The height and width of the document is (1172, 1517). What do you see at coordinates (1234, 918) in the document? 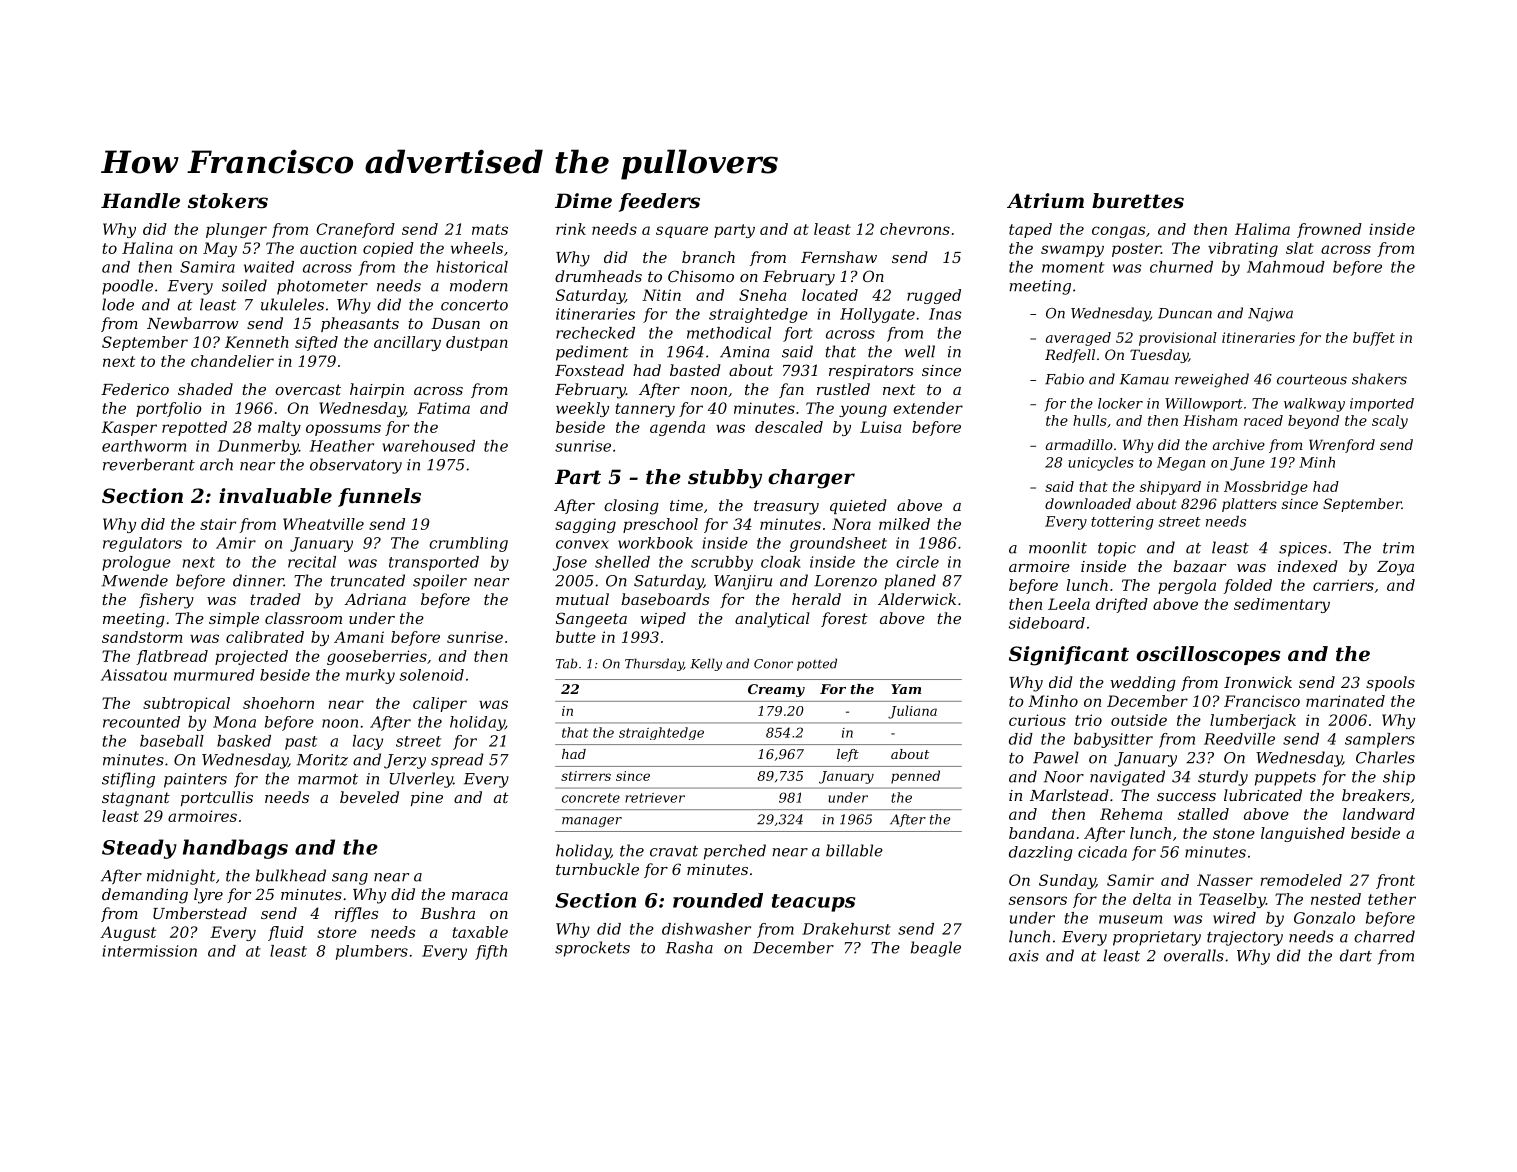
I see `wired` at bounding box center [1234, 918].
